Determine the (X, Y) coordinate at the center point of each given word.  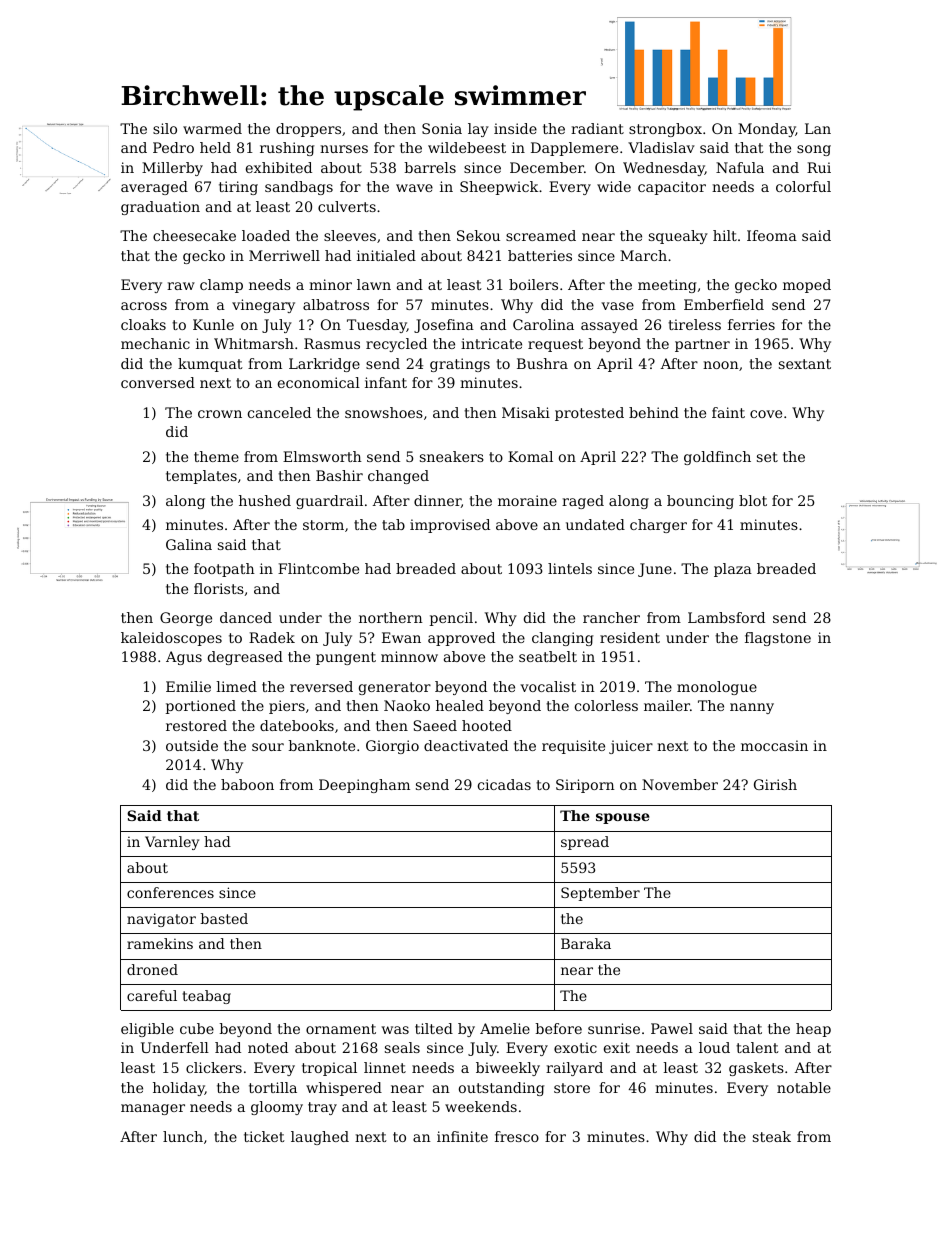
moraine (527, 500)
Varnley (172, 843)
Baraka (586, 943)
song (814, 150)
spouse (623, 818)
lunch (183, 1136)
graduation (160, 208)
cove (766, 414)
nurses (344, 149)
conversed (158, 382)
